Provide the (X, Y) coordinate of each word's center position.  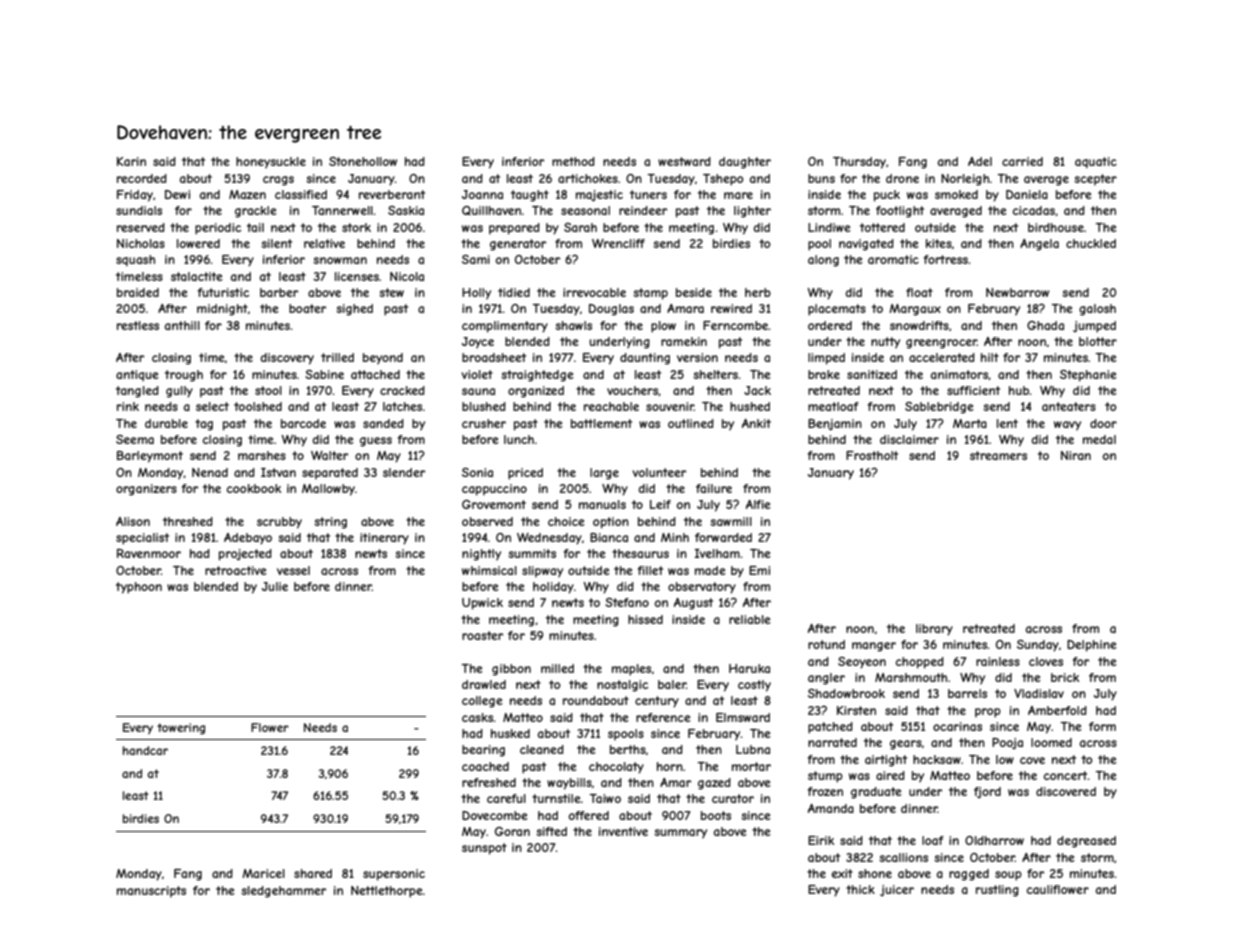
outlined (691, 423)
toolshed (258, 406)
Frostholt (872, 455)
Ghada (1045, 325)
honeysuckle (271, 163)
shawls (573, 325)
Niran (1076, 455)
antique (137, 375)
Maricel (263, 873)
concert (1066, 775)
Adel (980, 161)
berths (628, 749)
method (573, 161)
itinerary (384, 539)
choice (566, 521)
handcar (145, 750)
